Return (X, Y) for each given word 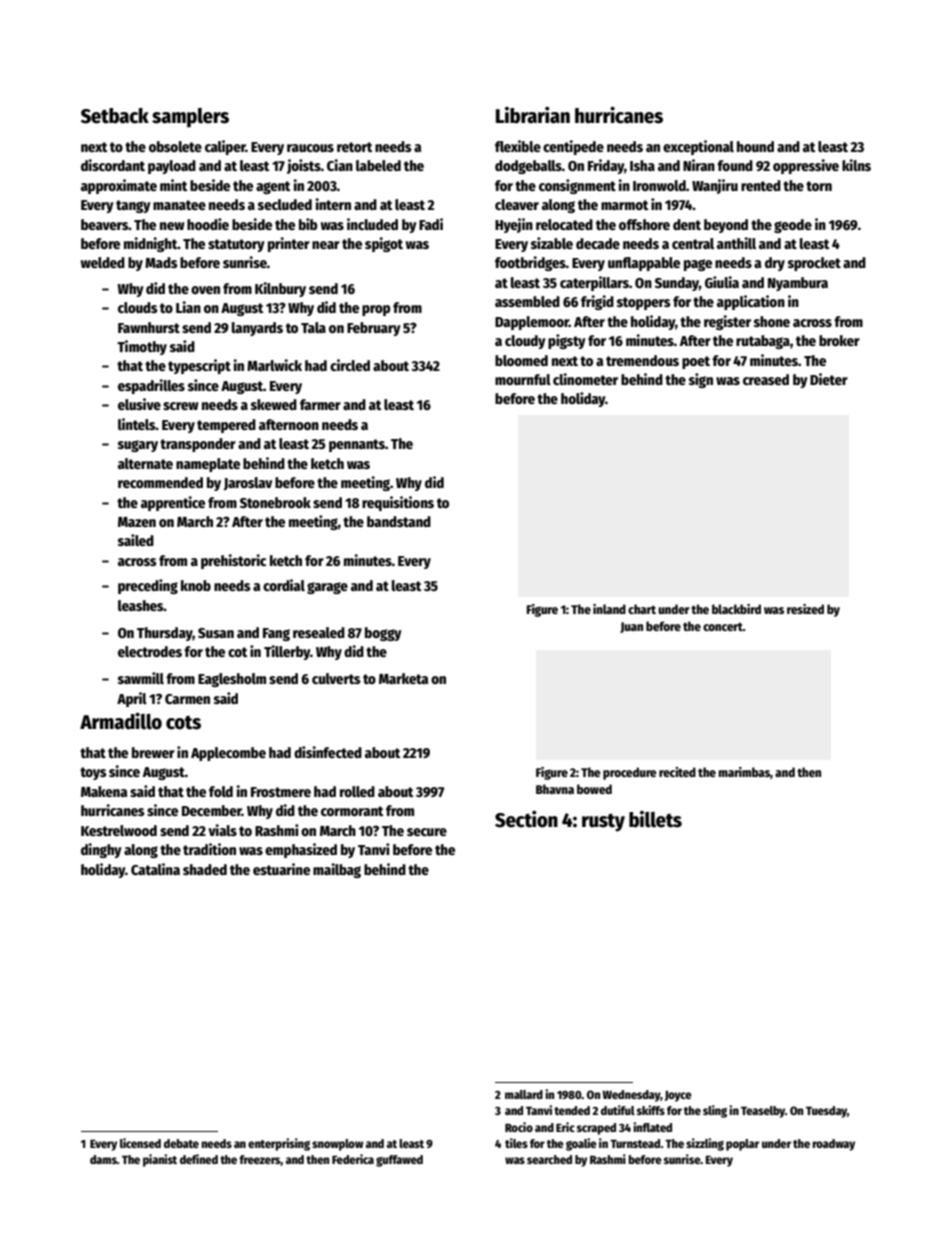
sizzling (705, 1144)
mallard (524, 1094)
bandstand (399, 521)
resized (805, 609)
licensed (140, 1143)
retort (354, 147)
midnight (151, 244)
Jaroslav (248, 484)
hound (755, 146)
